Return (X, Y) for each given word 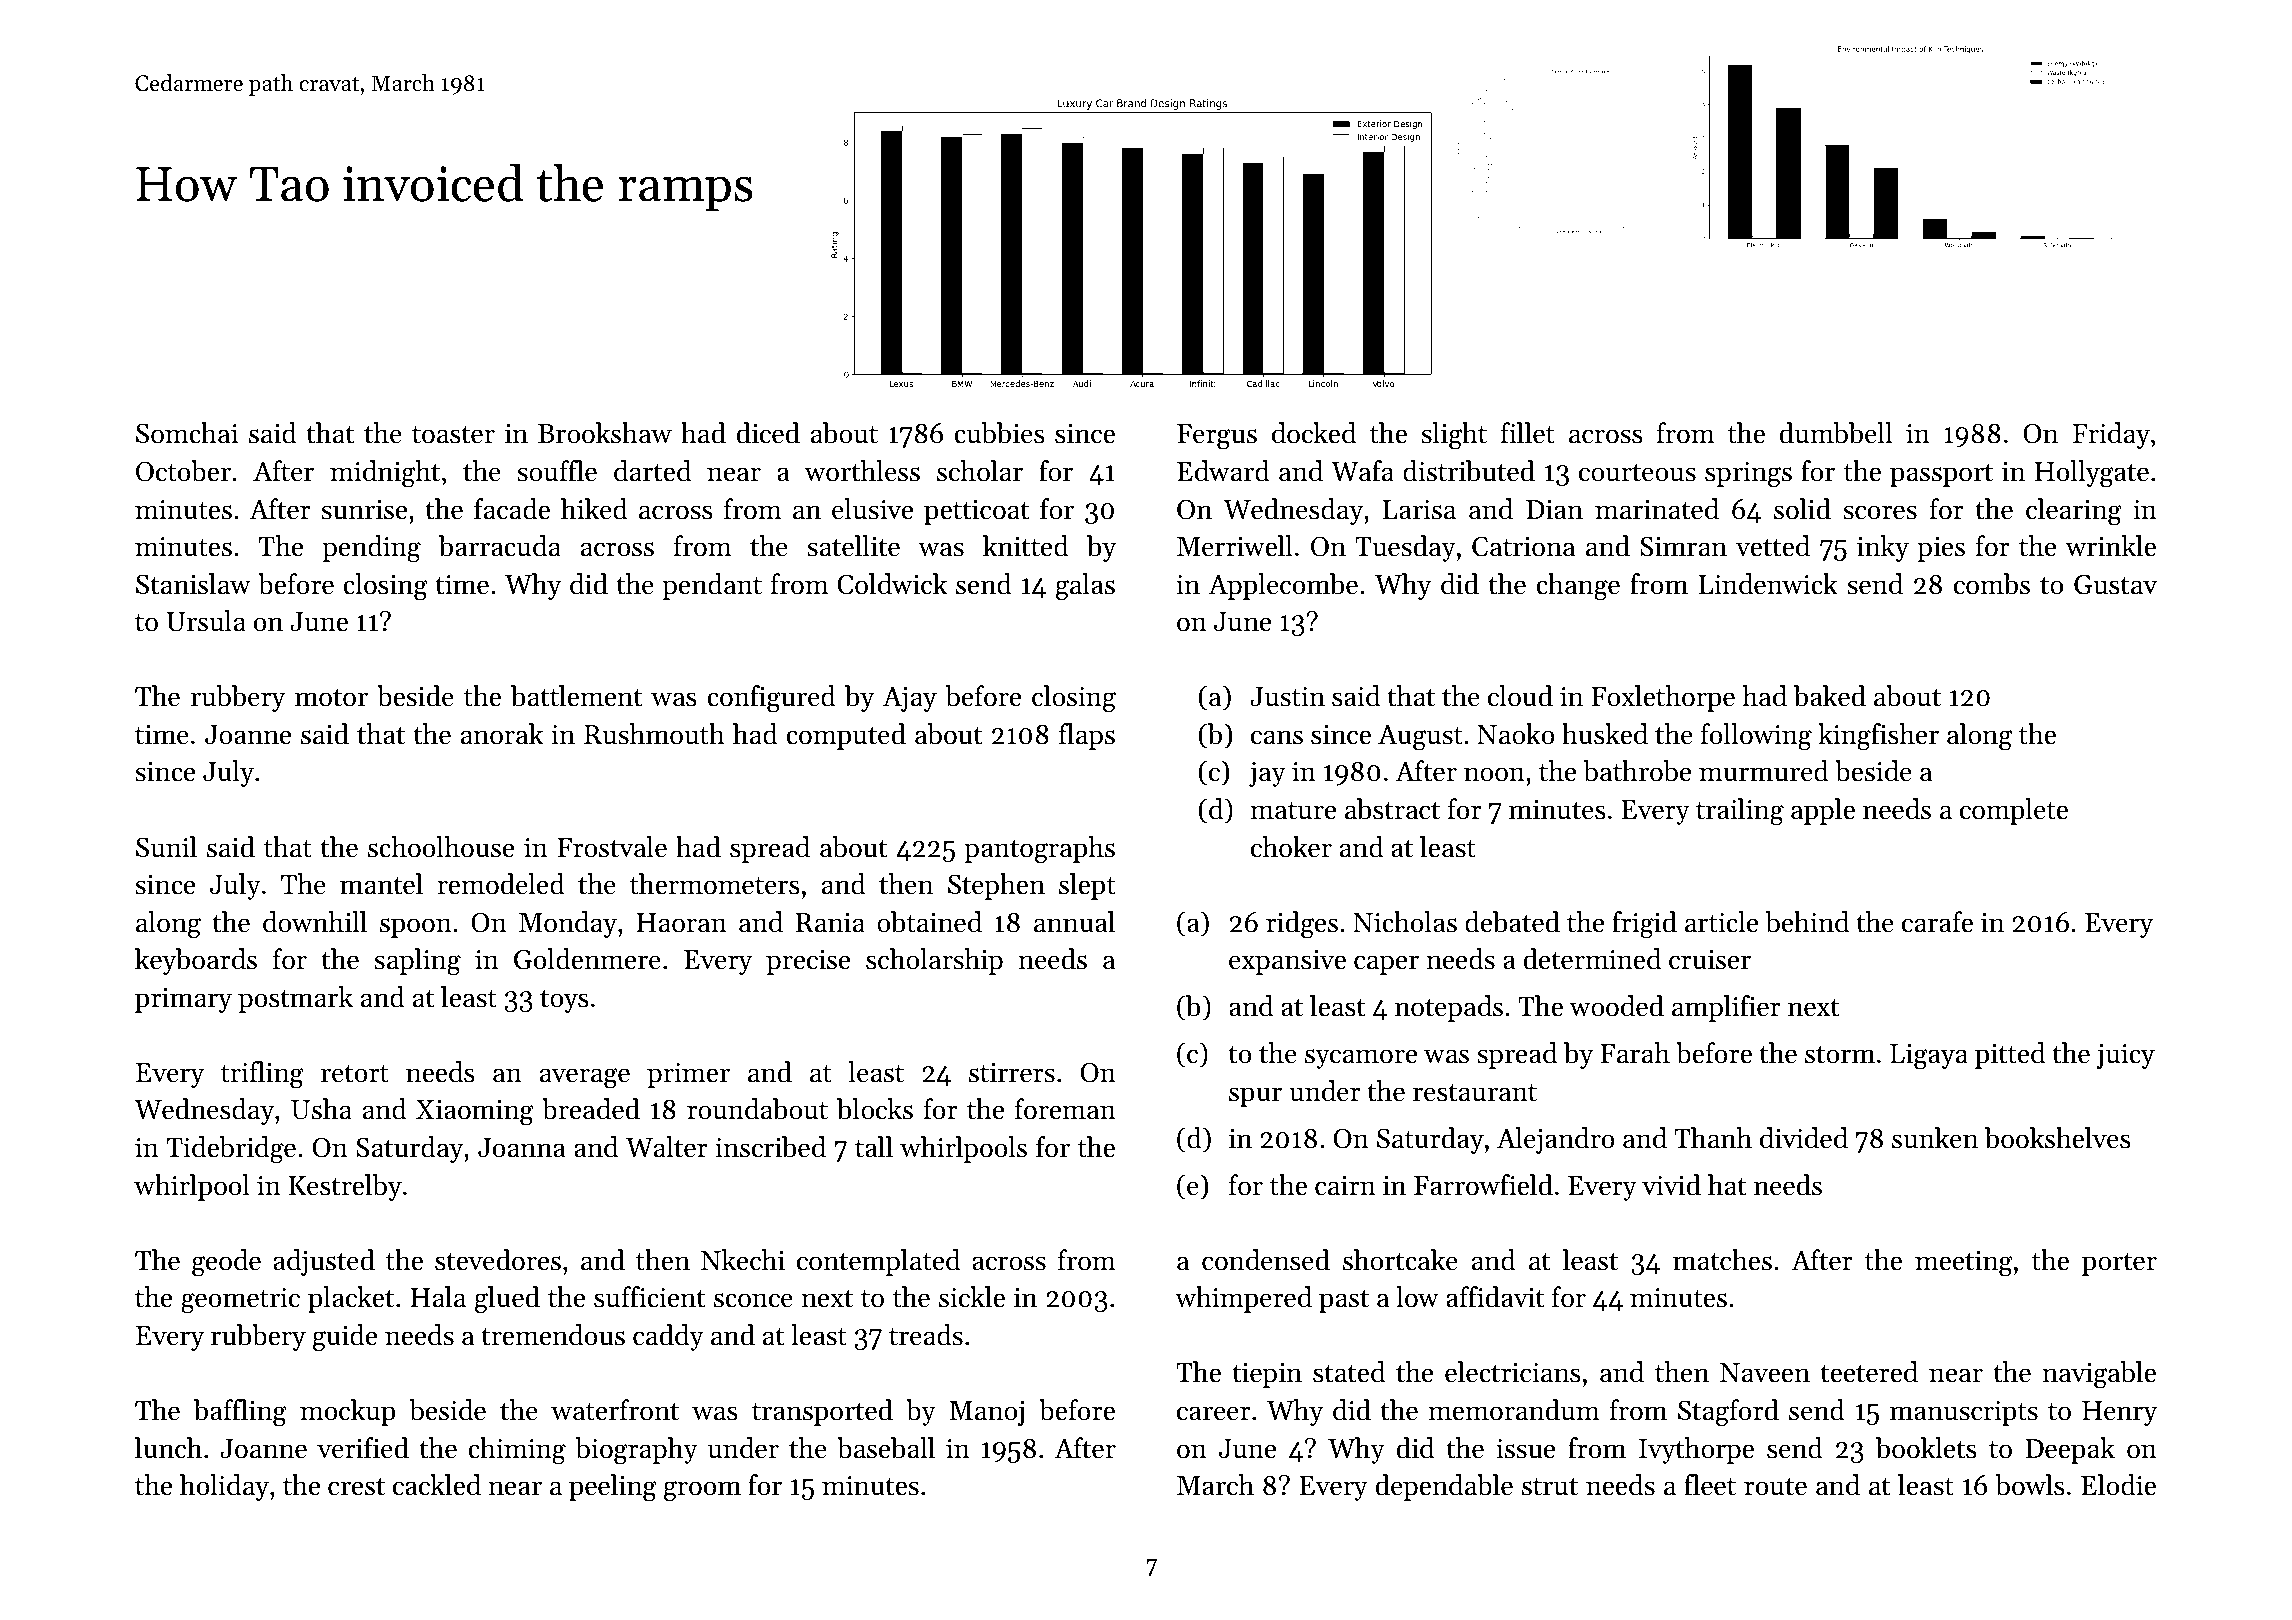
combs (1992, 584)
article (1721, 922)
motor (331, 698)
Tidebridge (231, 1150)
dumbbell (1836, 433)
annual (1074, 922)
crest (356, 1487)
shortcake (1400, 1260)
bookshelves (2058, 1138)
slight (1454, 436)
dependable (1444, 1487)
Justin (1287, 697)
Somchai (187, 433)
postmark (295, 999)
